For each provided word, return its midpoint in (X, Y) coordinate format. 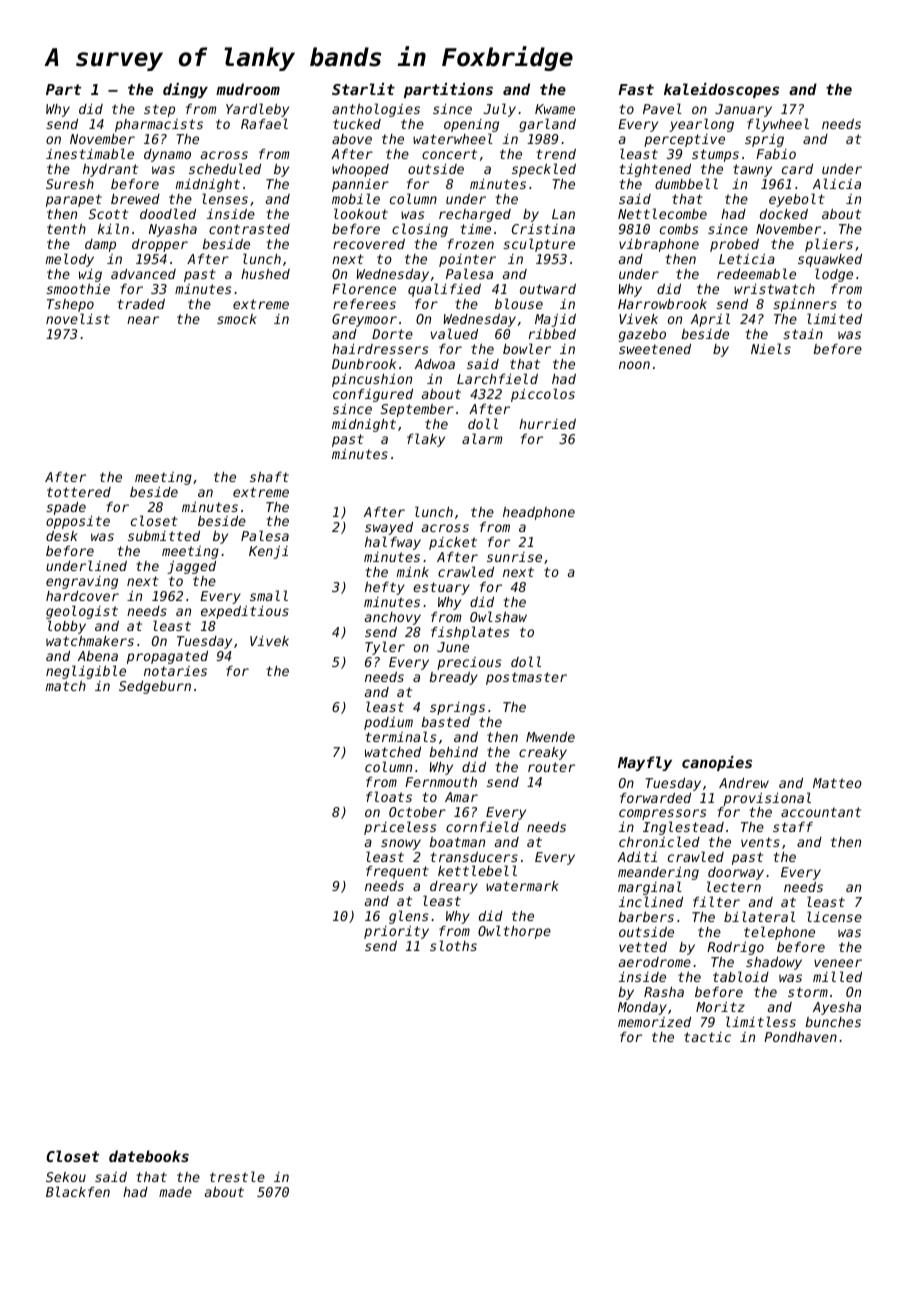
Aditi (637, 857)
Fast (636, 89)
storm (808, 992)
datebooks (149, 1156)
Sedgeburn (155, 687)
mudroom (248, 89)
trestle (237, 1176)
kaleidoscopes (721, 90)
